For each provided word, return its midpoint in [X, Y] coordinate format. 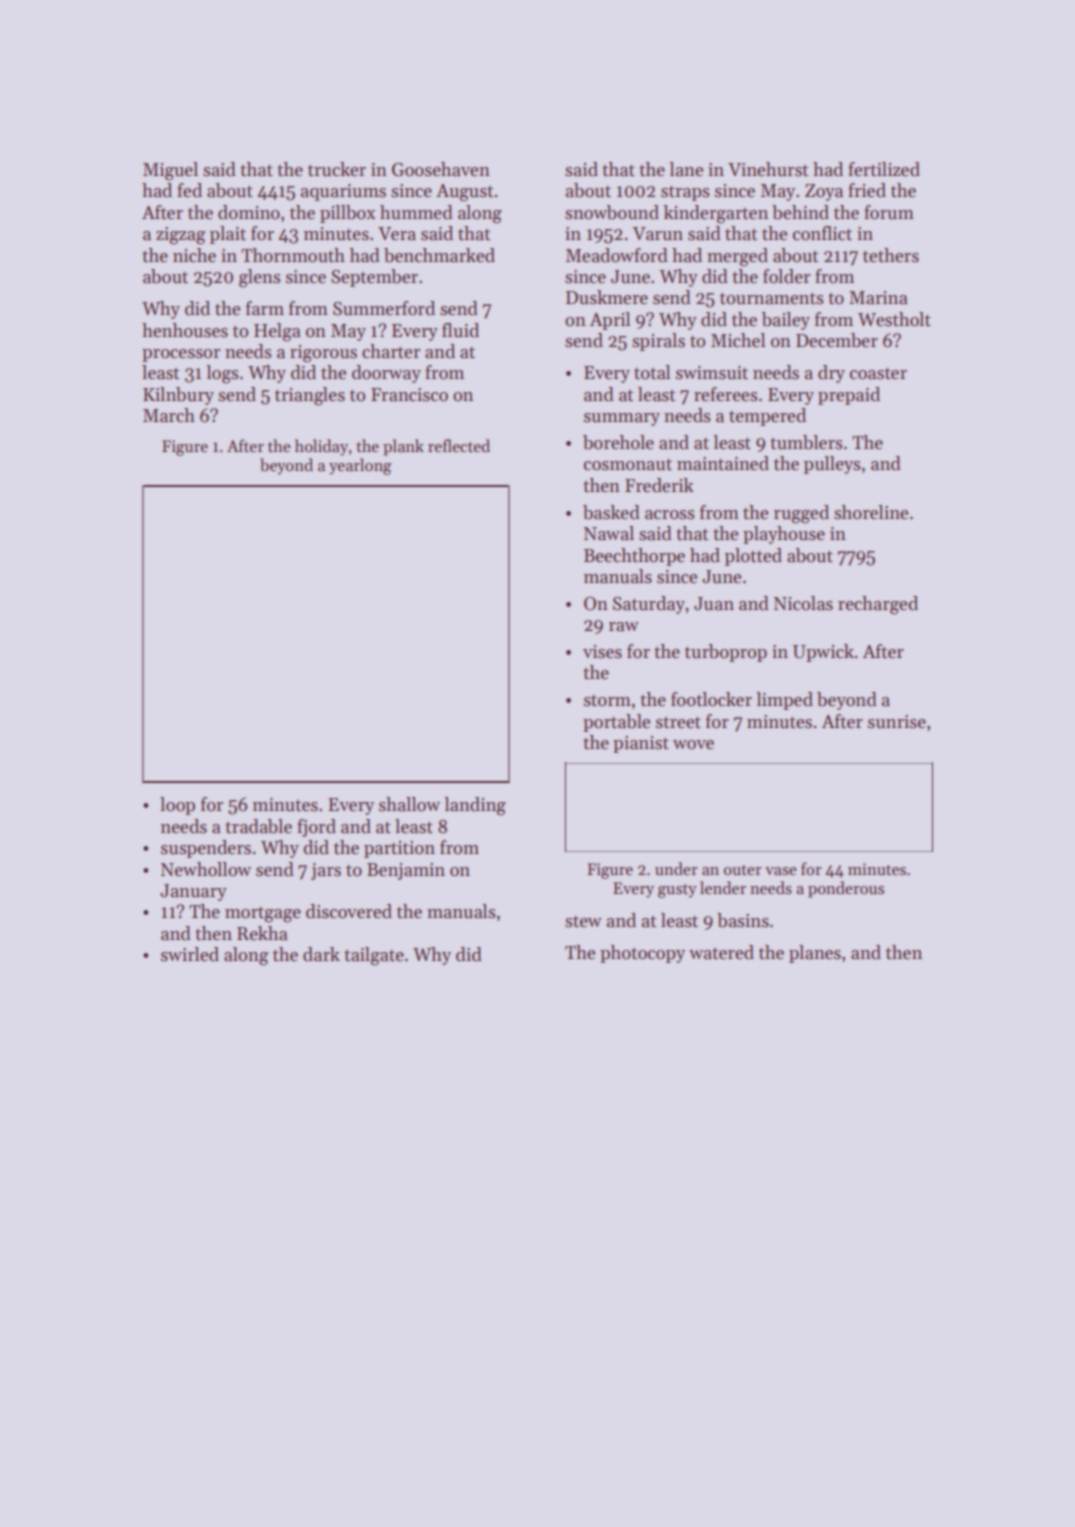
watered [721, 952]
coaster [878, 373]
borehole [618, 442]
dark [321, 954]
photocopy [642, 954]
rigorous [323, 354]
